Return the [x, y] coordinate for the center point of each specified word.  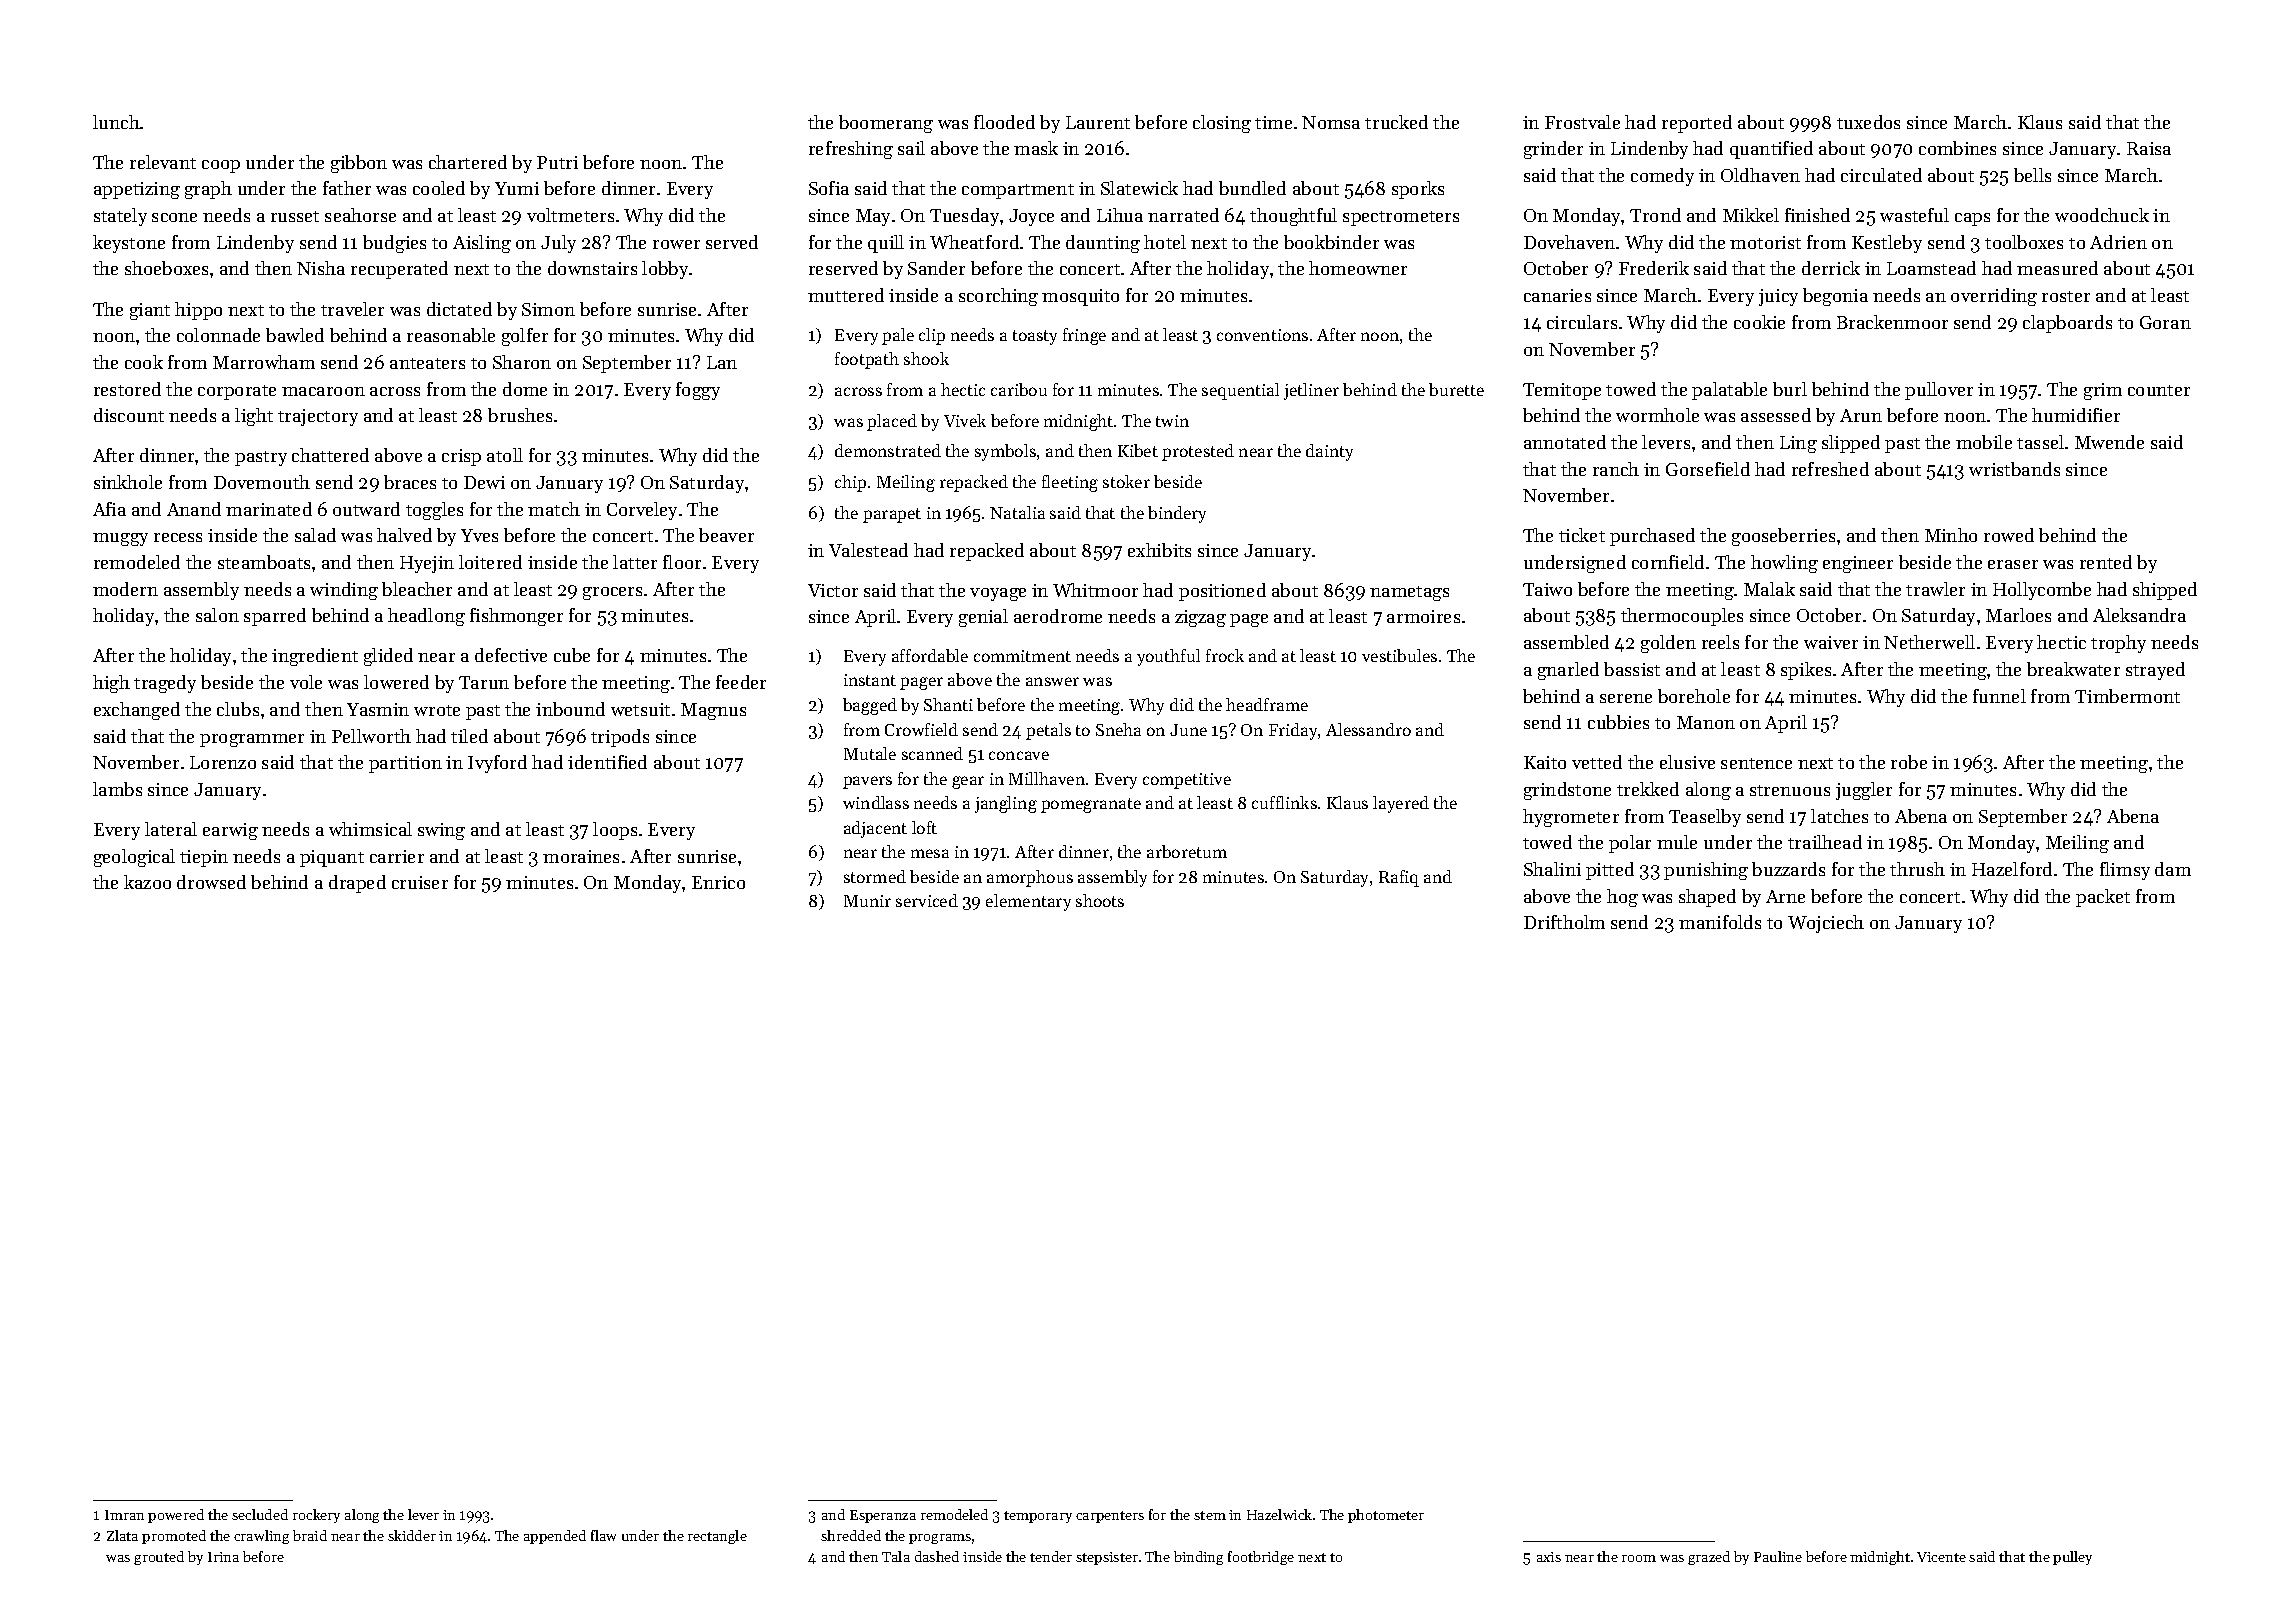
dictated [459, 309]
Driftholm [1564, 922]
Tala [896, 1556]
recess [178, 537]
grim [2103, 391]
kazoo [147, 882]
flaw [603, 1535]
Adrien [2118, 242]
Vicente [1941, 1557]
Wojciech [1826, 924]
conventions [1262, 335]
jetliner [1311, 391]
